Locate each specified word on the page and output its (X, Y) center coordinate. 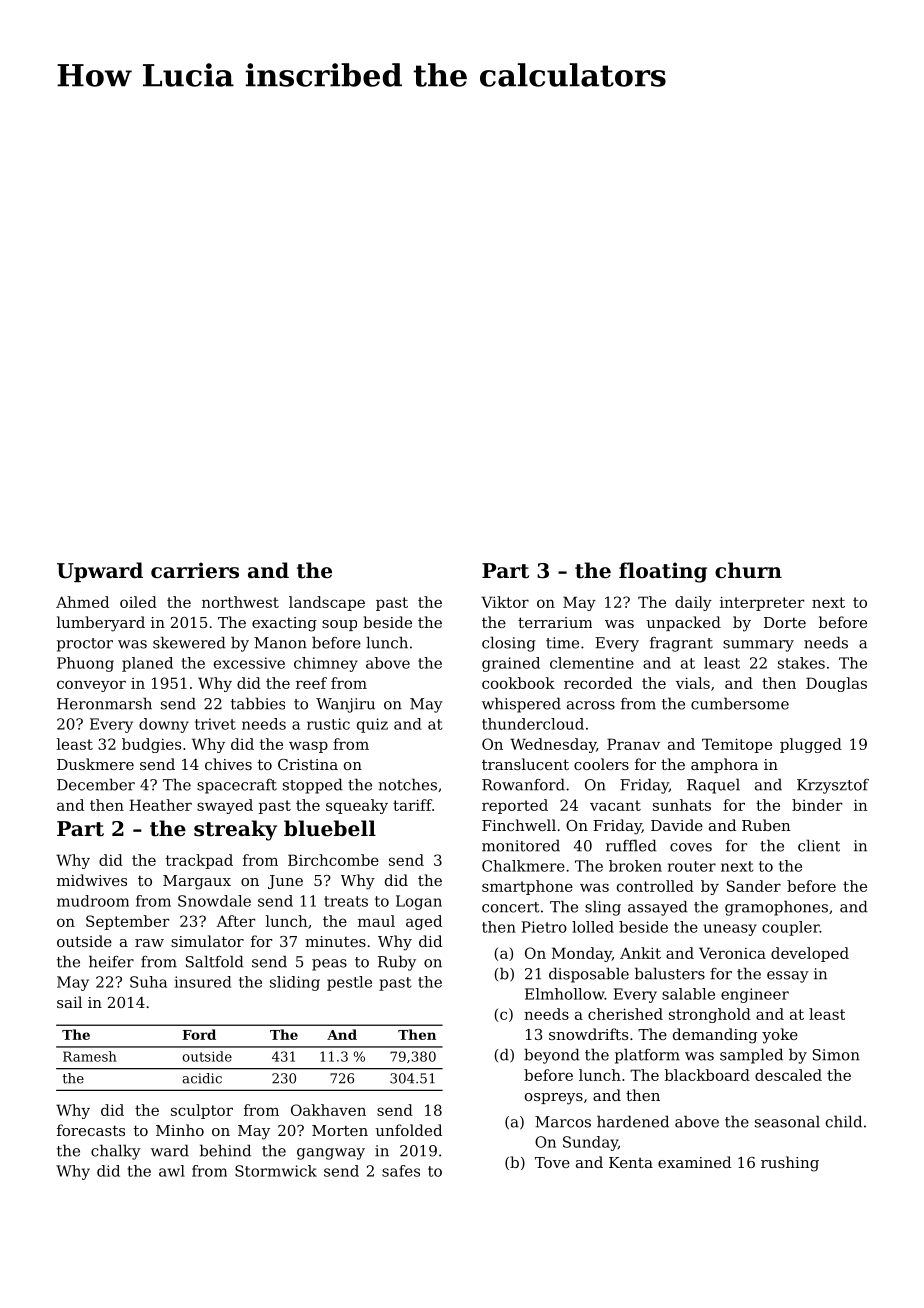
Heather (160, 805)
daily (693, 603)
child (844, 1121)
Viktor (505, 602)
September (127, 922)
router (692, 866)
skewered (189, 642)
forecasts (91, 1130)
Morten (340, 1130)
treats (346, 901)
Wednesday (553, 745)
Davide (677, 825)
